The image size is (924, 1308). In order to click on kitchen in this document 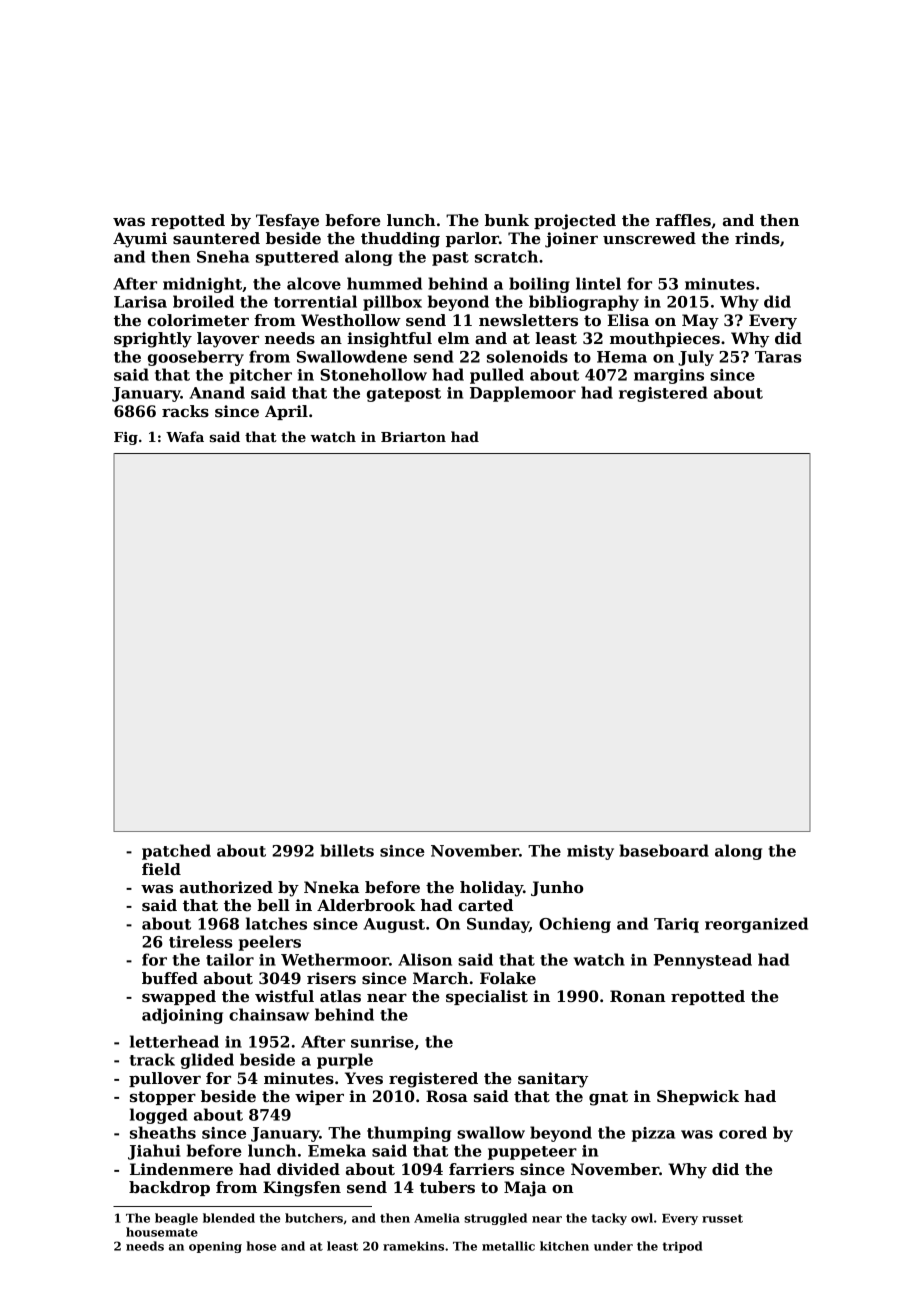, I will do `click(564, 1246)`.
